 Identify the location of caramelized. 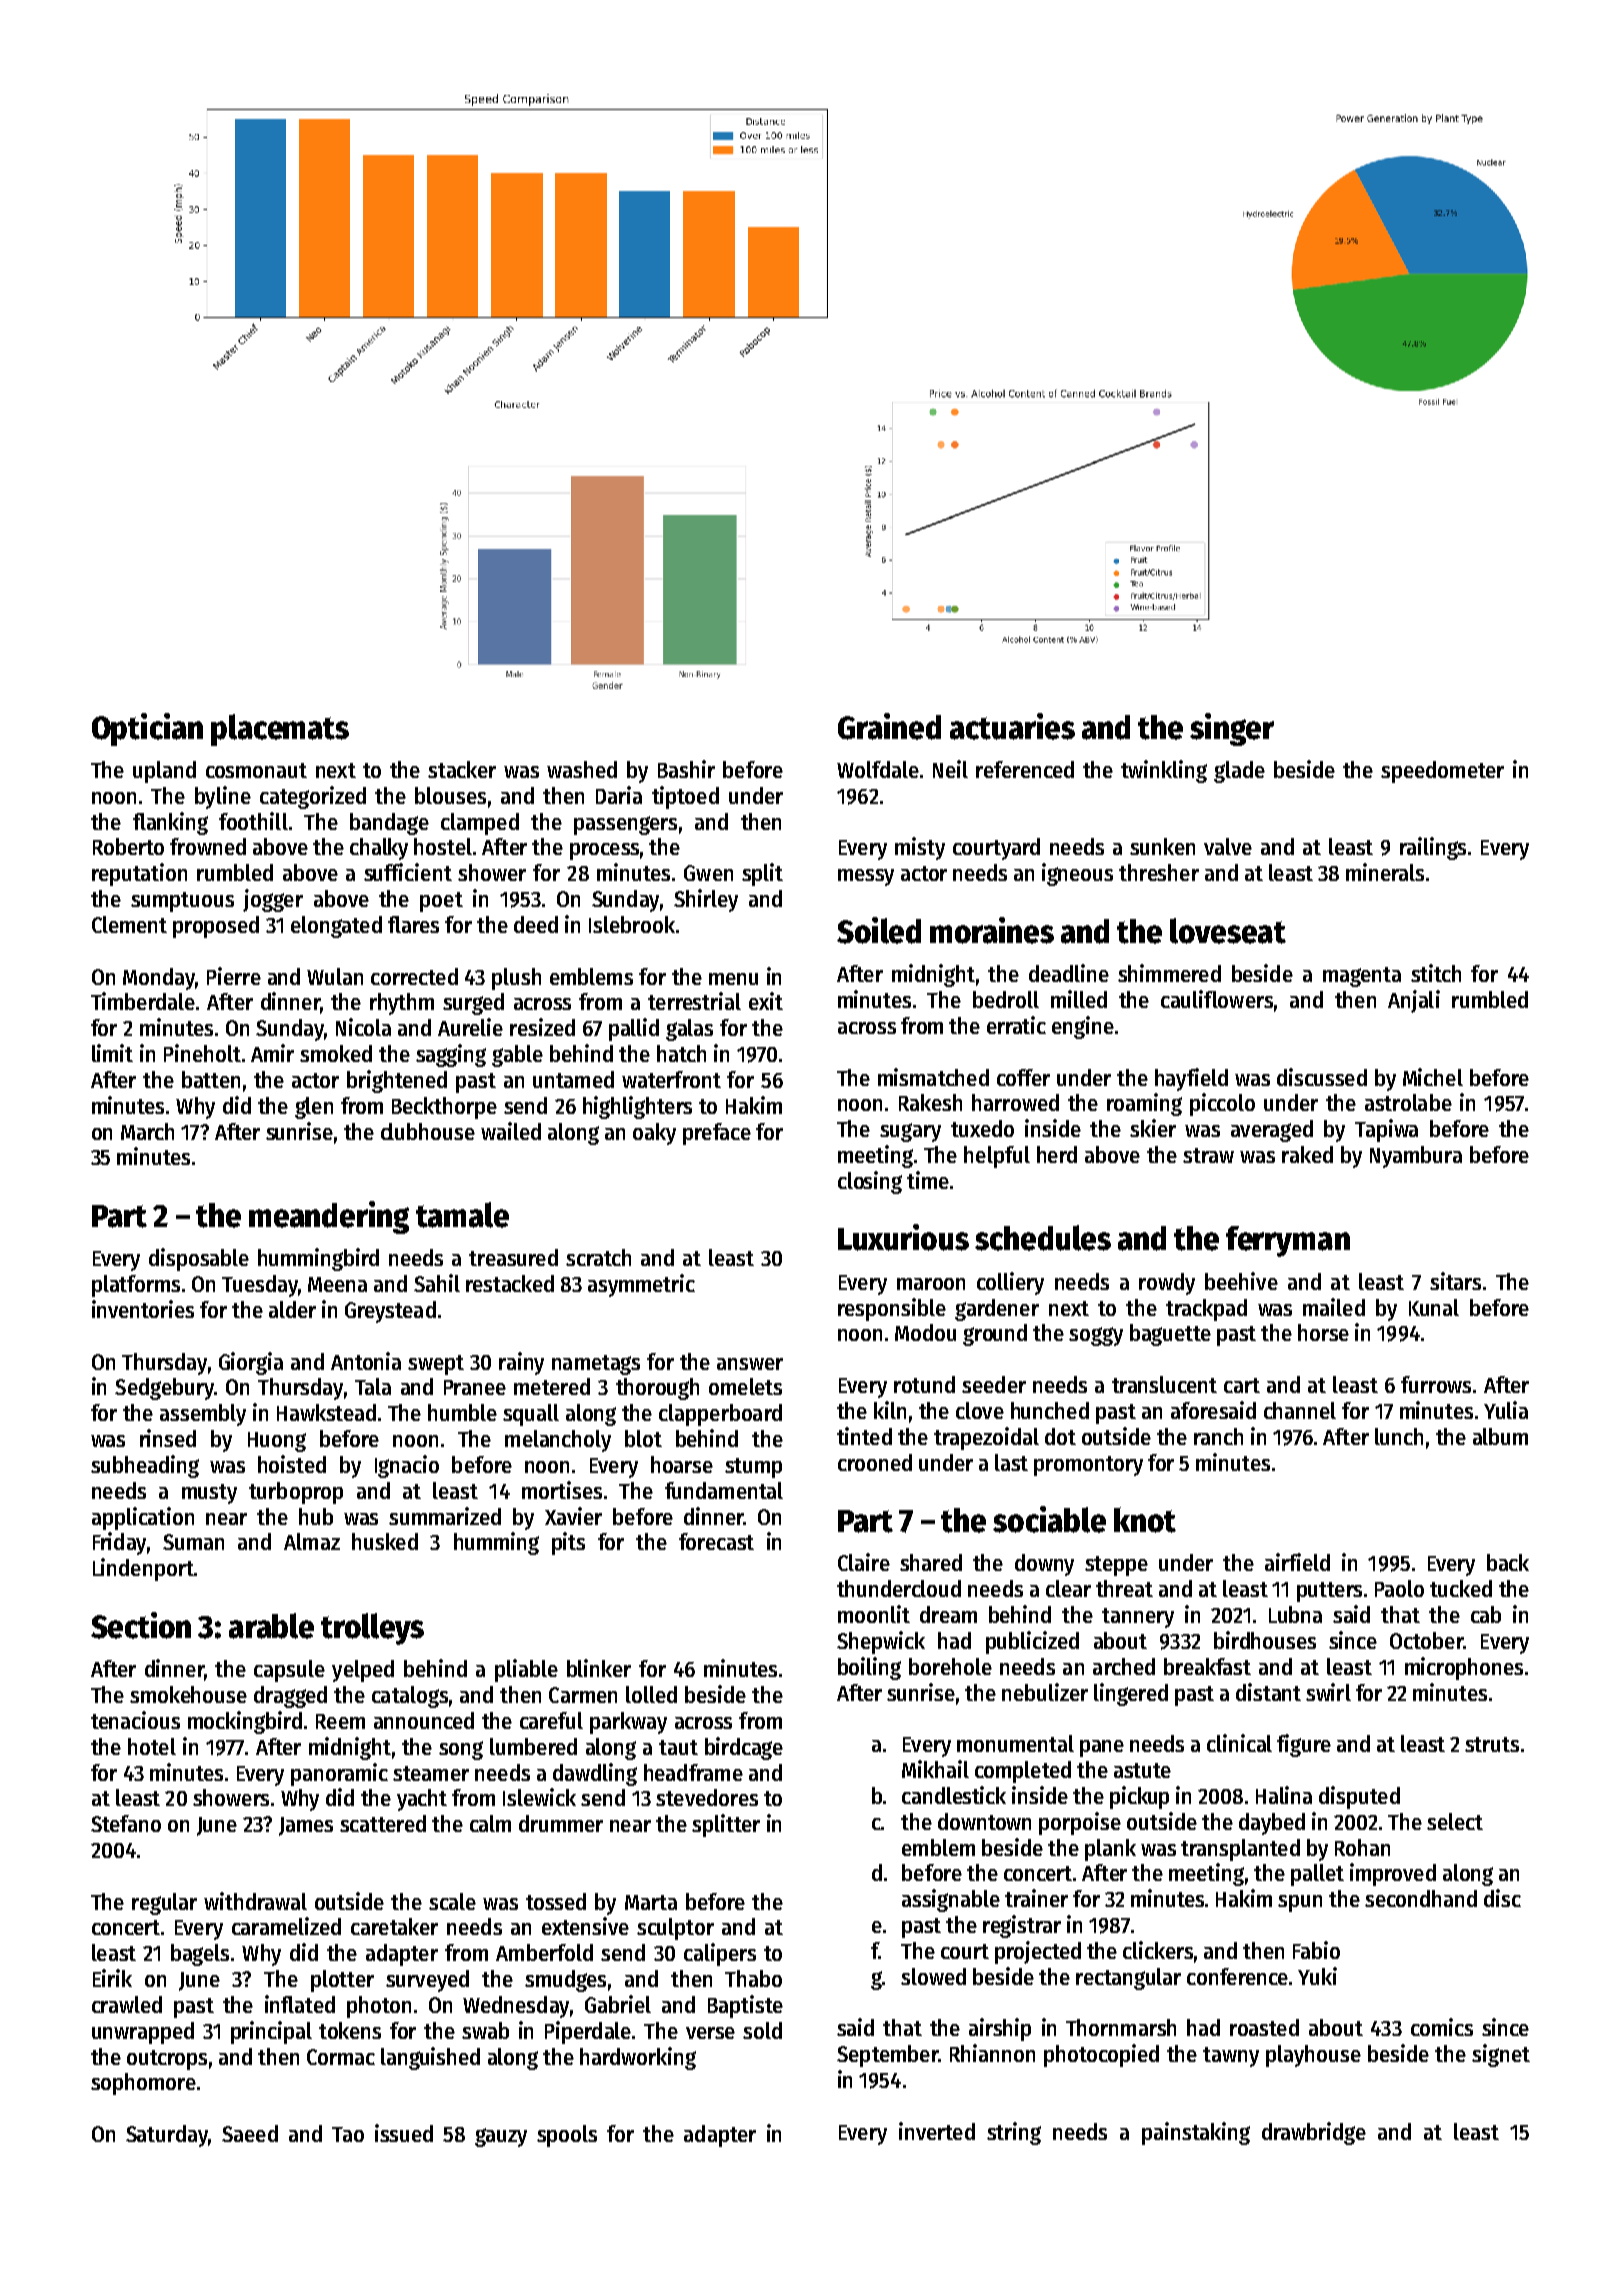
(286, 1926).
